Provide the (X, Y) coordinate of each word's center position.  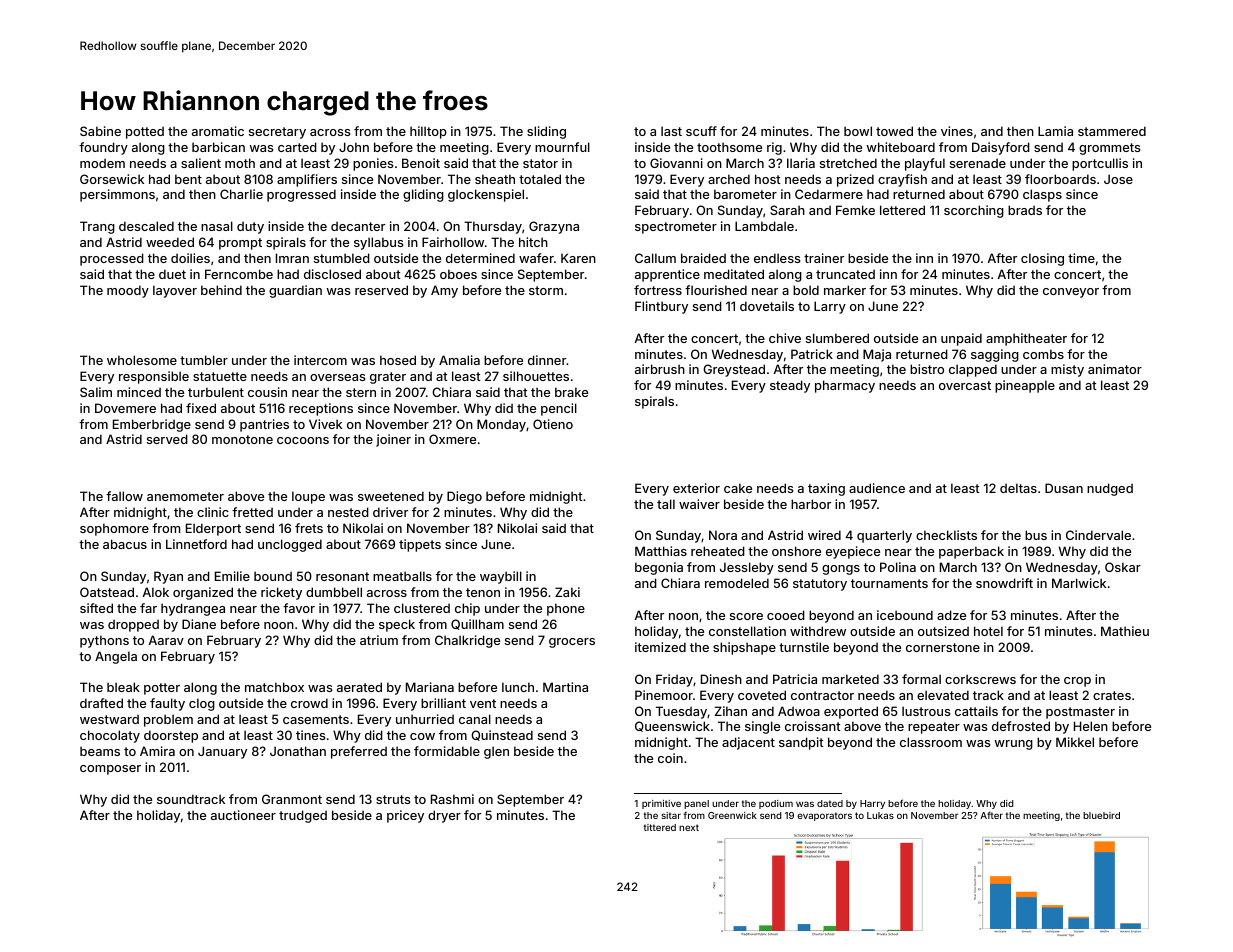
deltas (1018, 488)
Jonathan (298, 751)
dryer (444, 816)
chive (785, 338)
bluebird (1101, 815)
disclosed (332, 274)
